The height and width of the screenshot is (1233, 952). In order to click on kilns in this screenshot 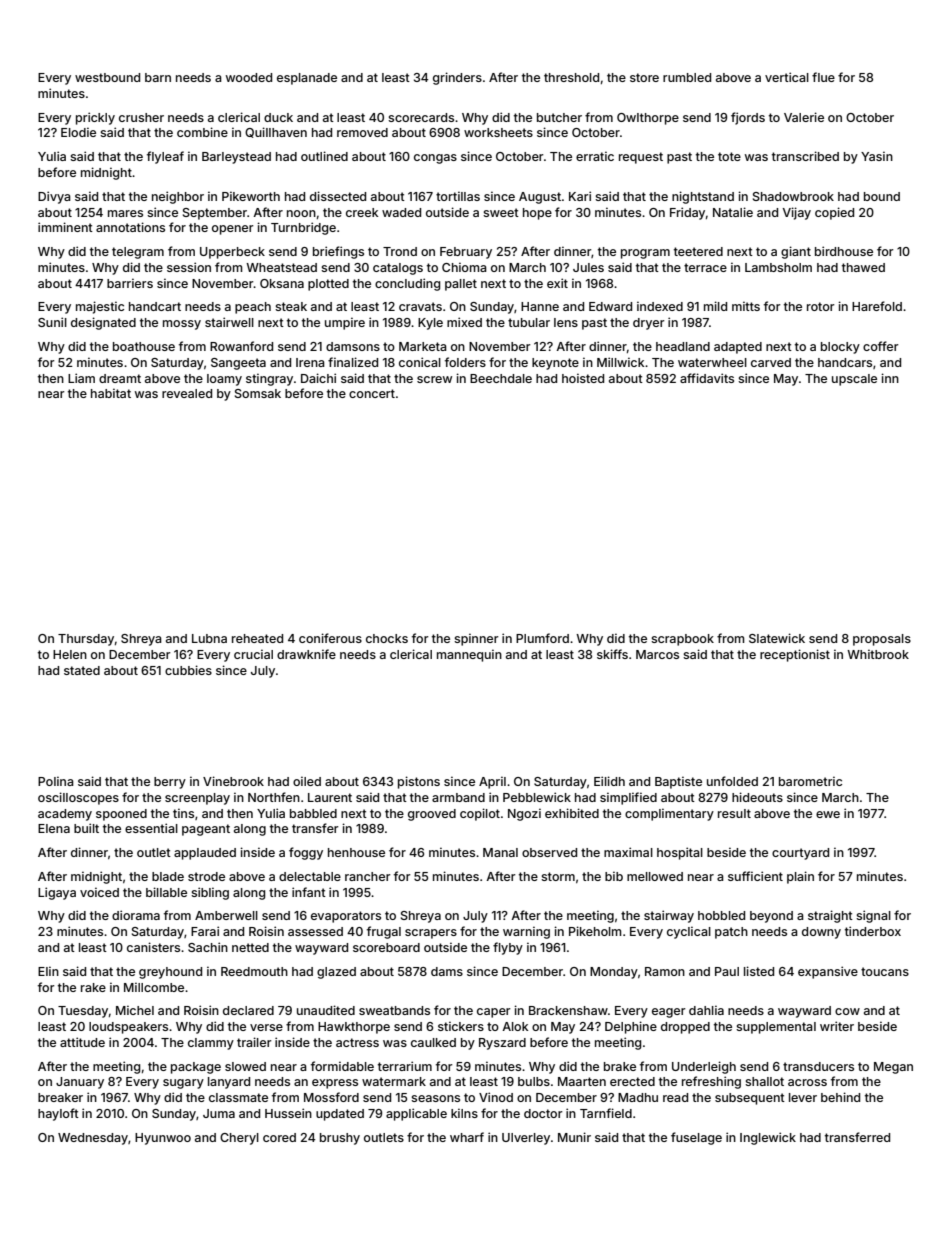, I will do `click(464, 1113)`.
